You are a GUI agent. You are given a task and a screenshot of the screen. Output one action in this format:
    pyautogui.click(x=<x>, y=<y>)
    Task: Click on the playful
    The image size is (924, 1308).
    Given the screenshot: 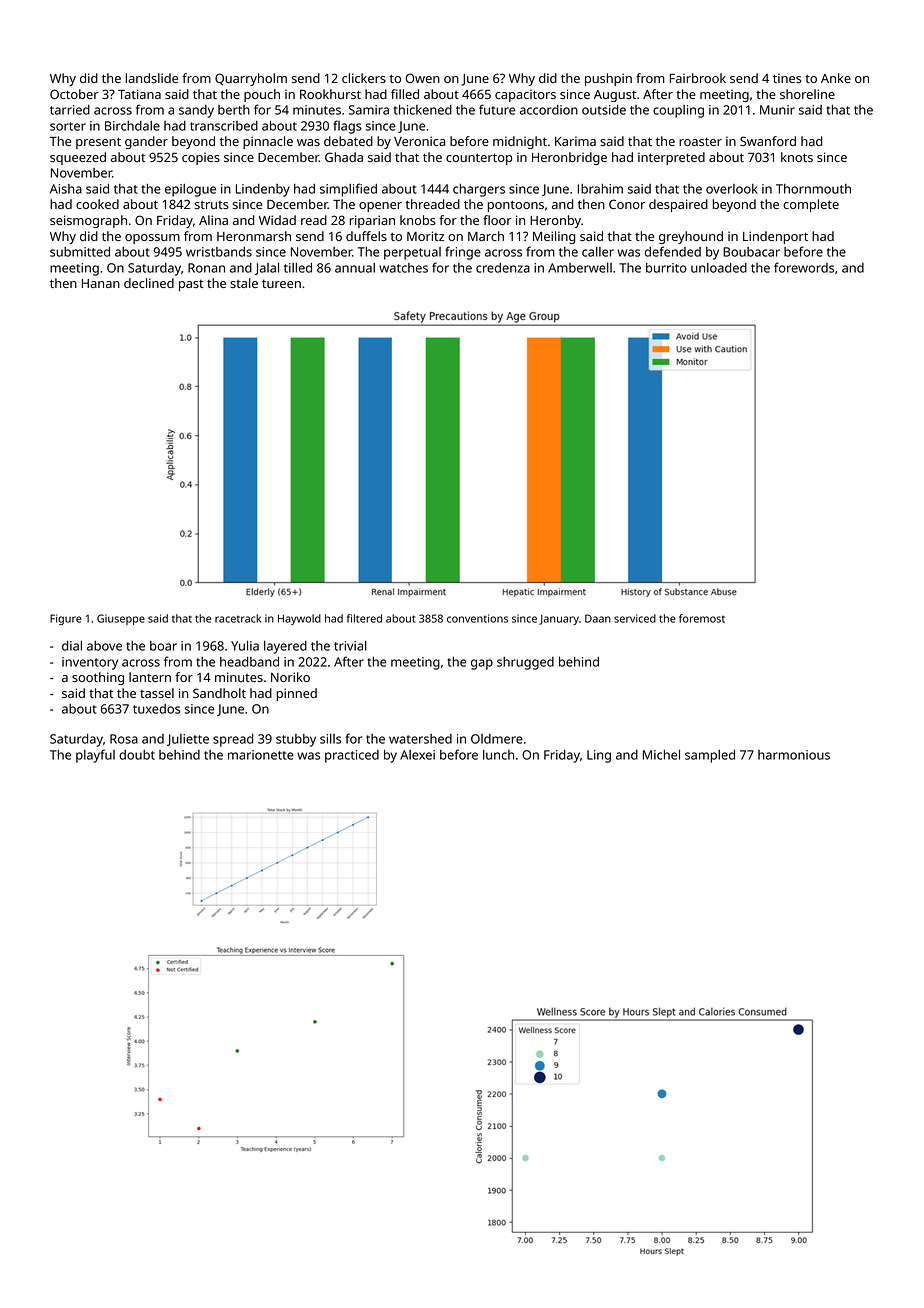 What is the action you would take?
    pyautogui.click(x=95, y=756)
